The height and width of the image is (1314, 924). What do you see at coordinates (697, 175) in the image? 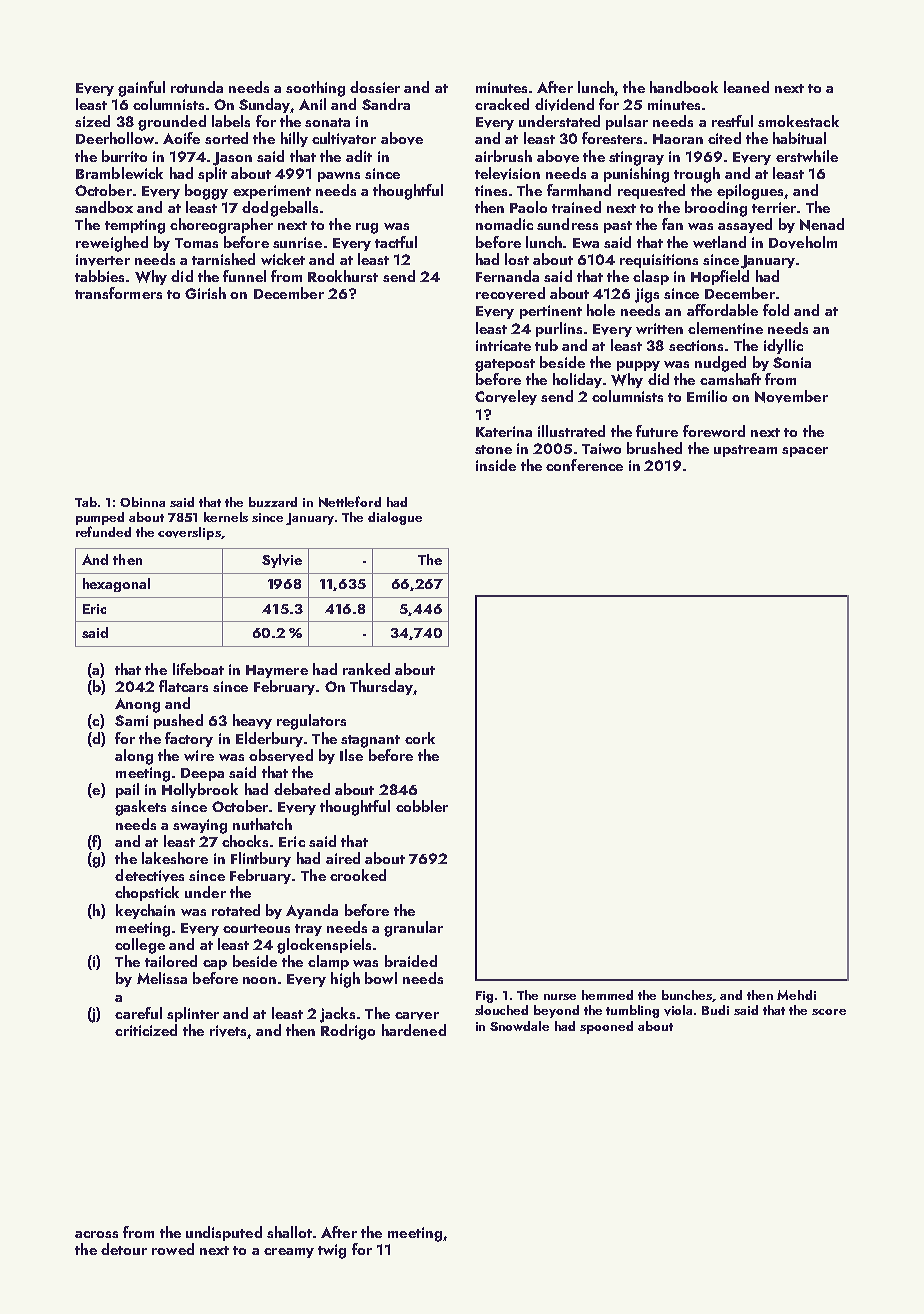
I see `trough` at bounding box center [697, 175].
